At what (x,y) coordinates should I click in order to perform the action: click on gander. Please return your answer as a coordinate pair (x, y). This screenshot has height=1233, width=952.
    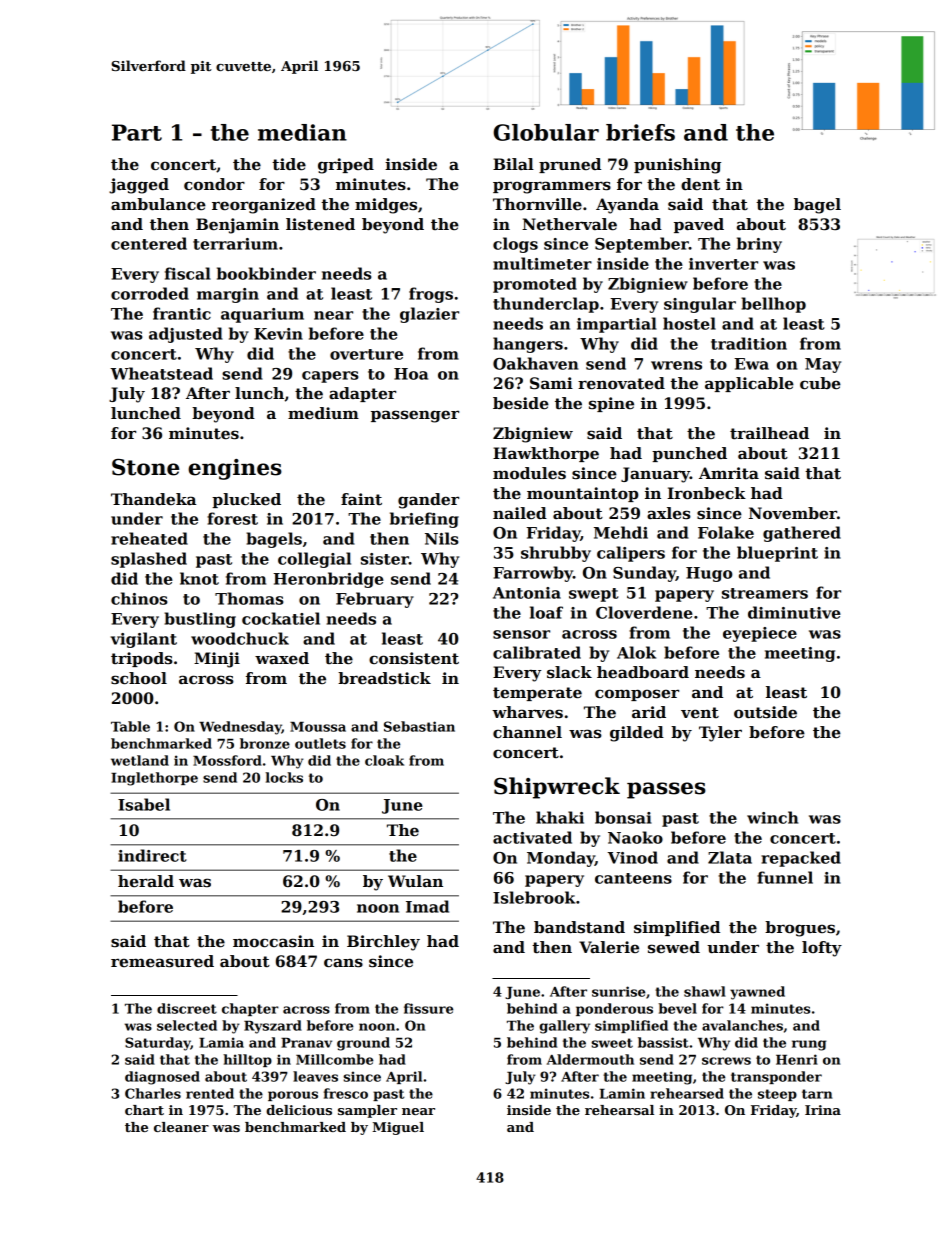
    Looking at the image, I should click on (428, 501).
